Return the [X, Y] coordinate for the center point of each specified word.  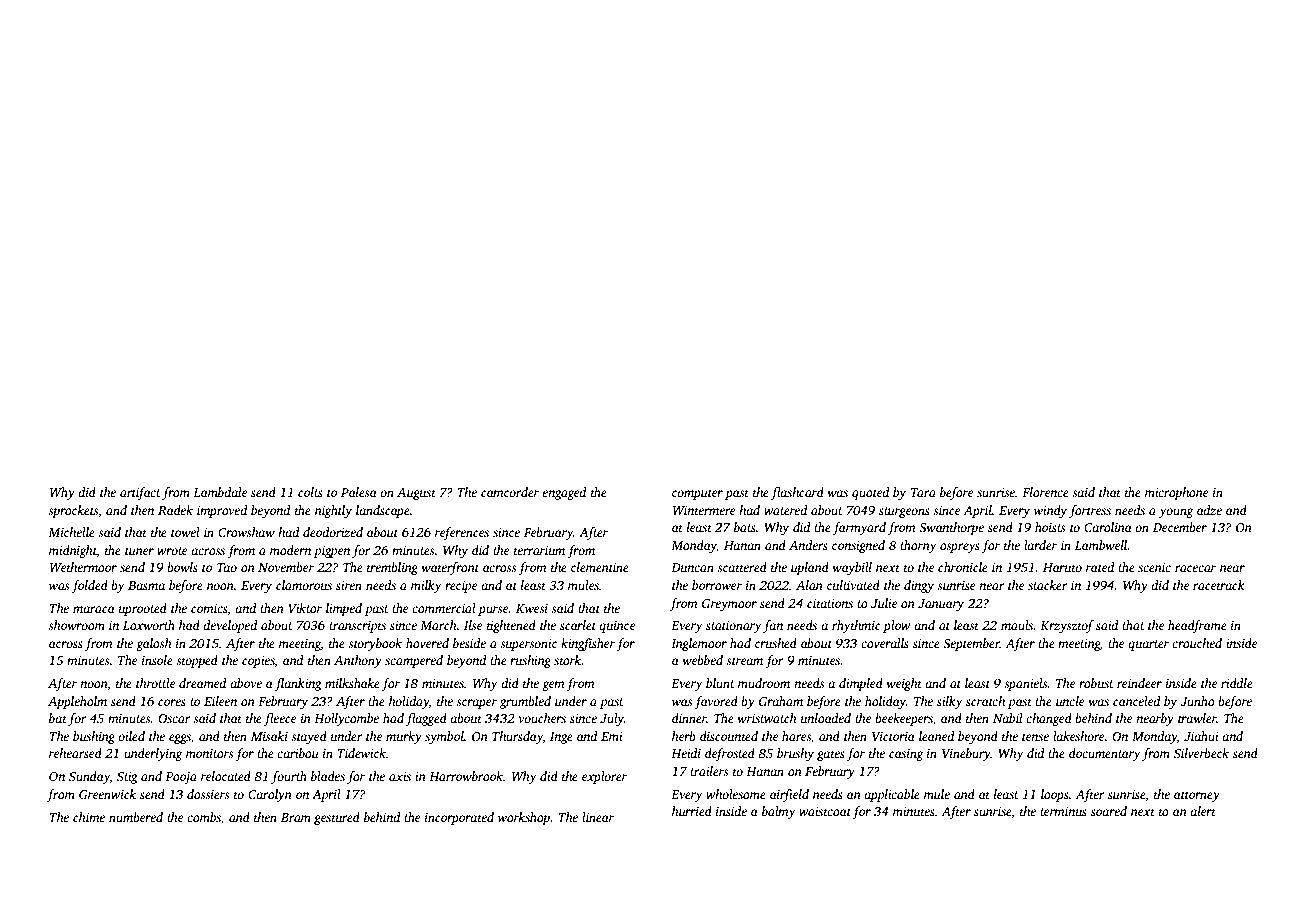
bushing [94, 737]
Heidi [686, 753]
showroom [76, 625]
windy [1050, 511]
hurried [692, 811]
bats [745, 527]
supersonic [528, 645]
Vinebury [966, 754]
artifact [140, 493]
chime [89, 817]
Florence [1045, 492]
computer [697, 494]
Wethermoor [83, 567]
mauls [1017, 625]
